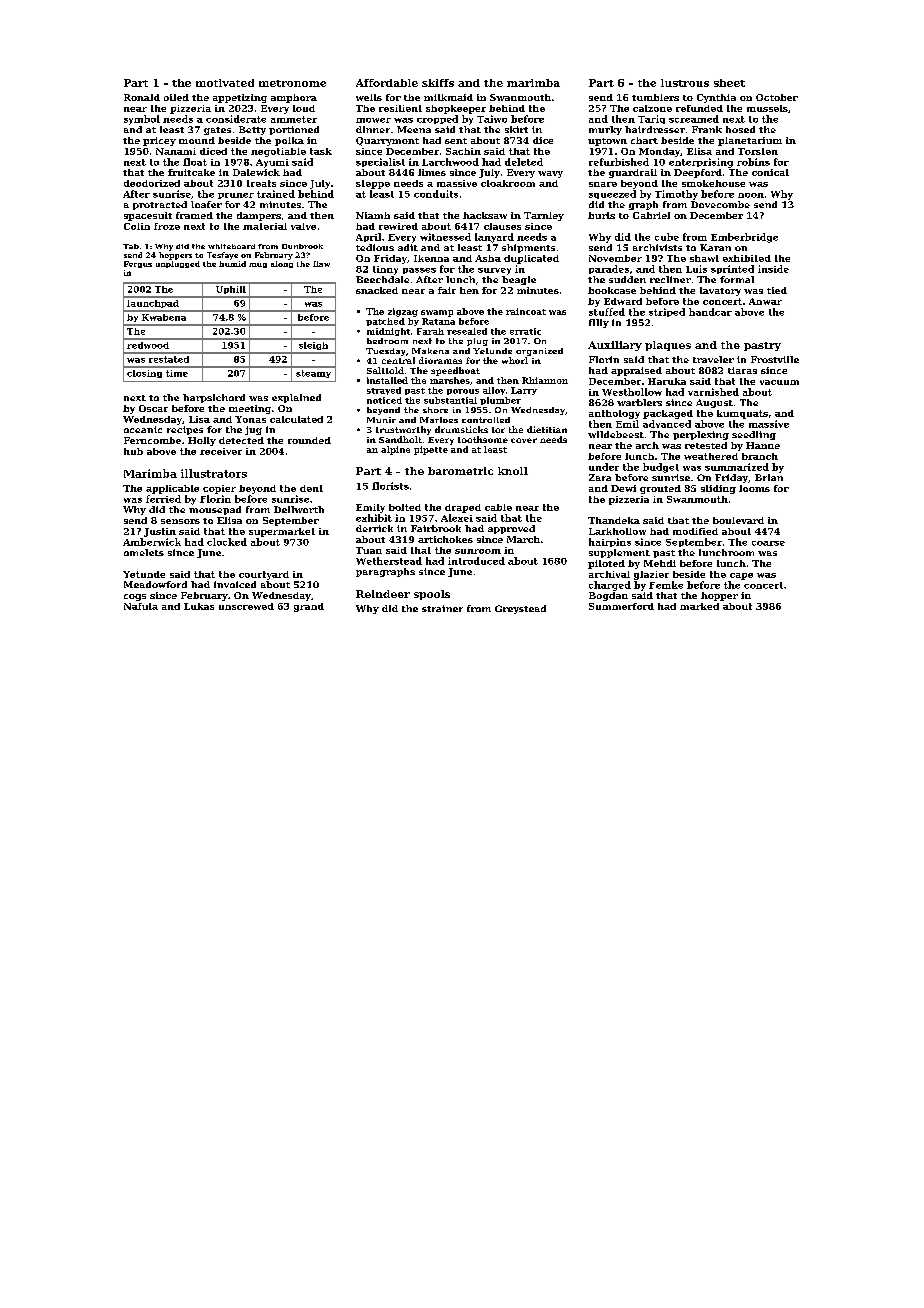  I want to click on Affordable, so click(387, 83).
